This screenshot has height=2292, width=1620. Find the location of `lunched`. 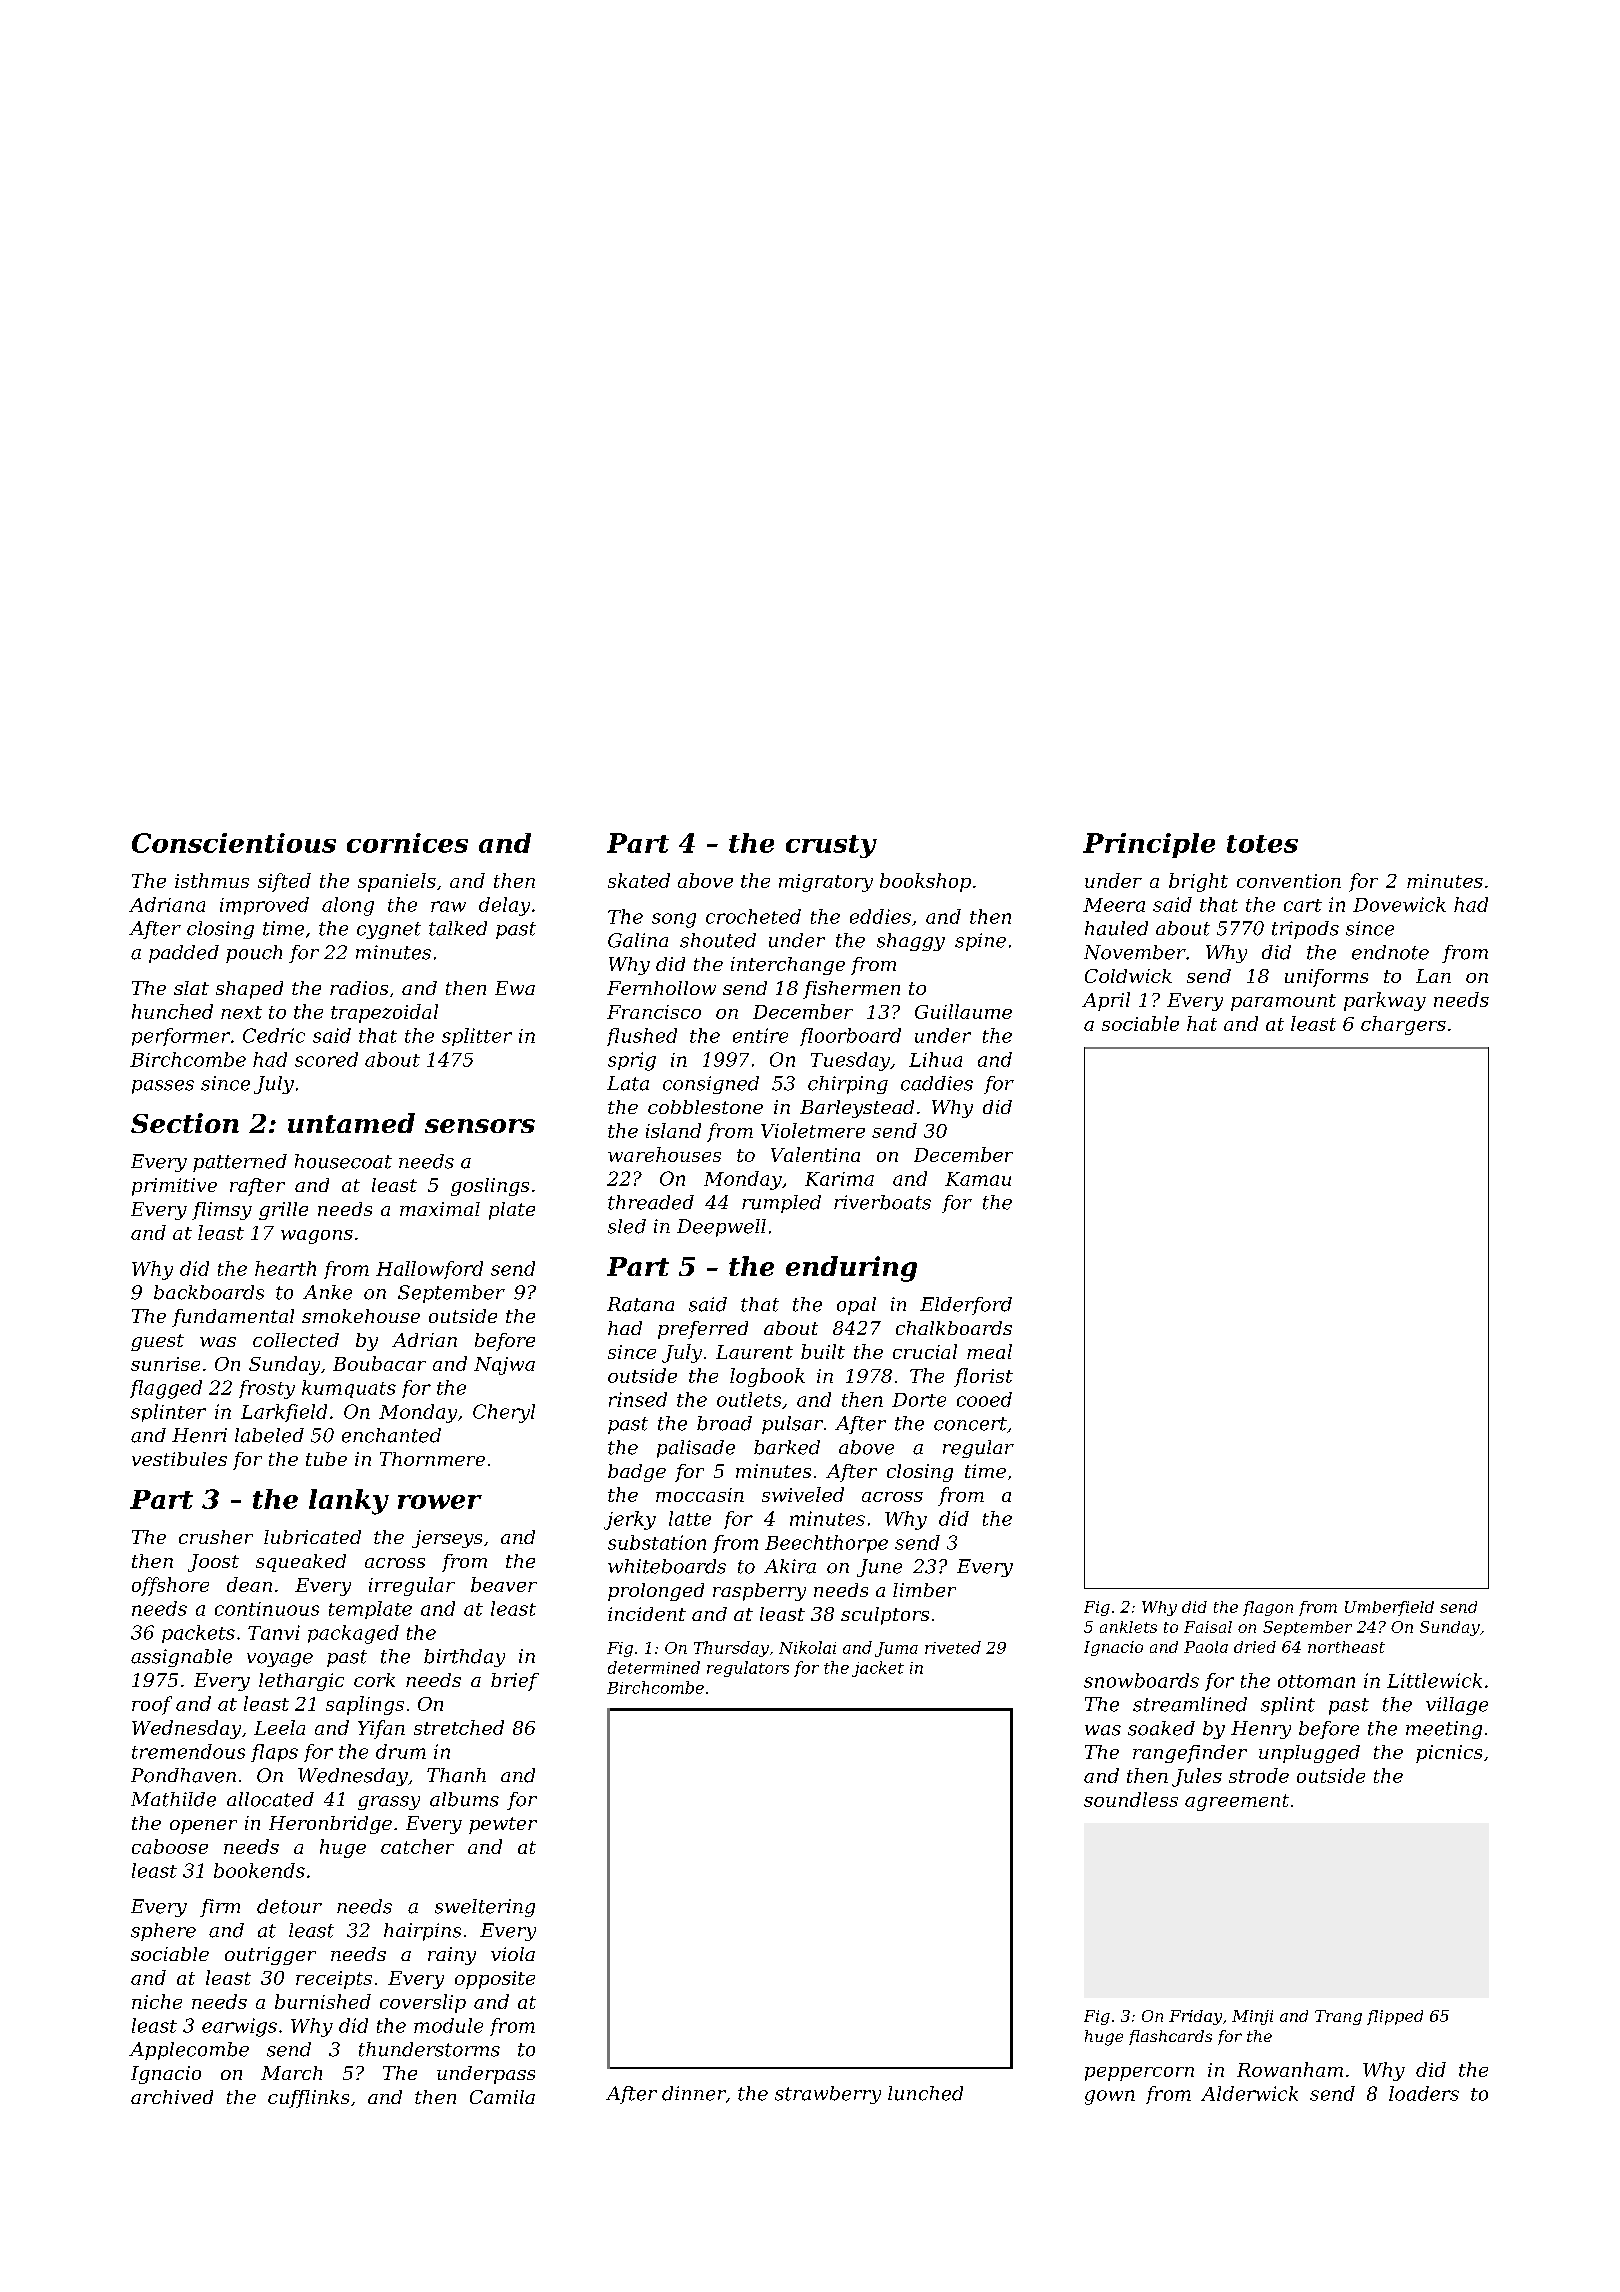

lunched is located at coordinates (925, 2093).
